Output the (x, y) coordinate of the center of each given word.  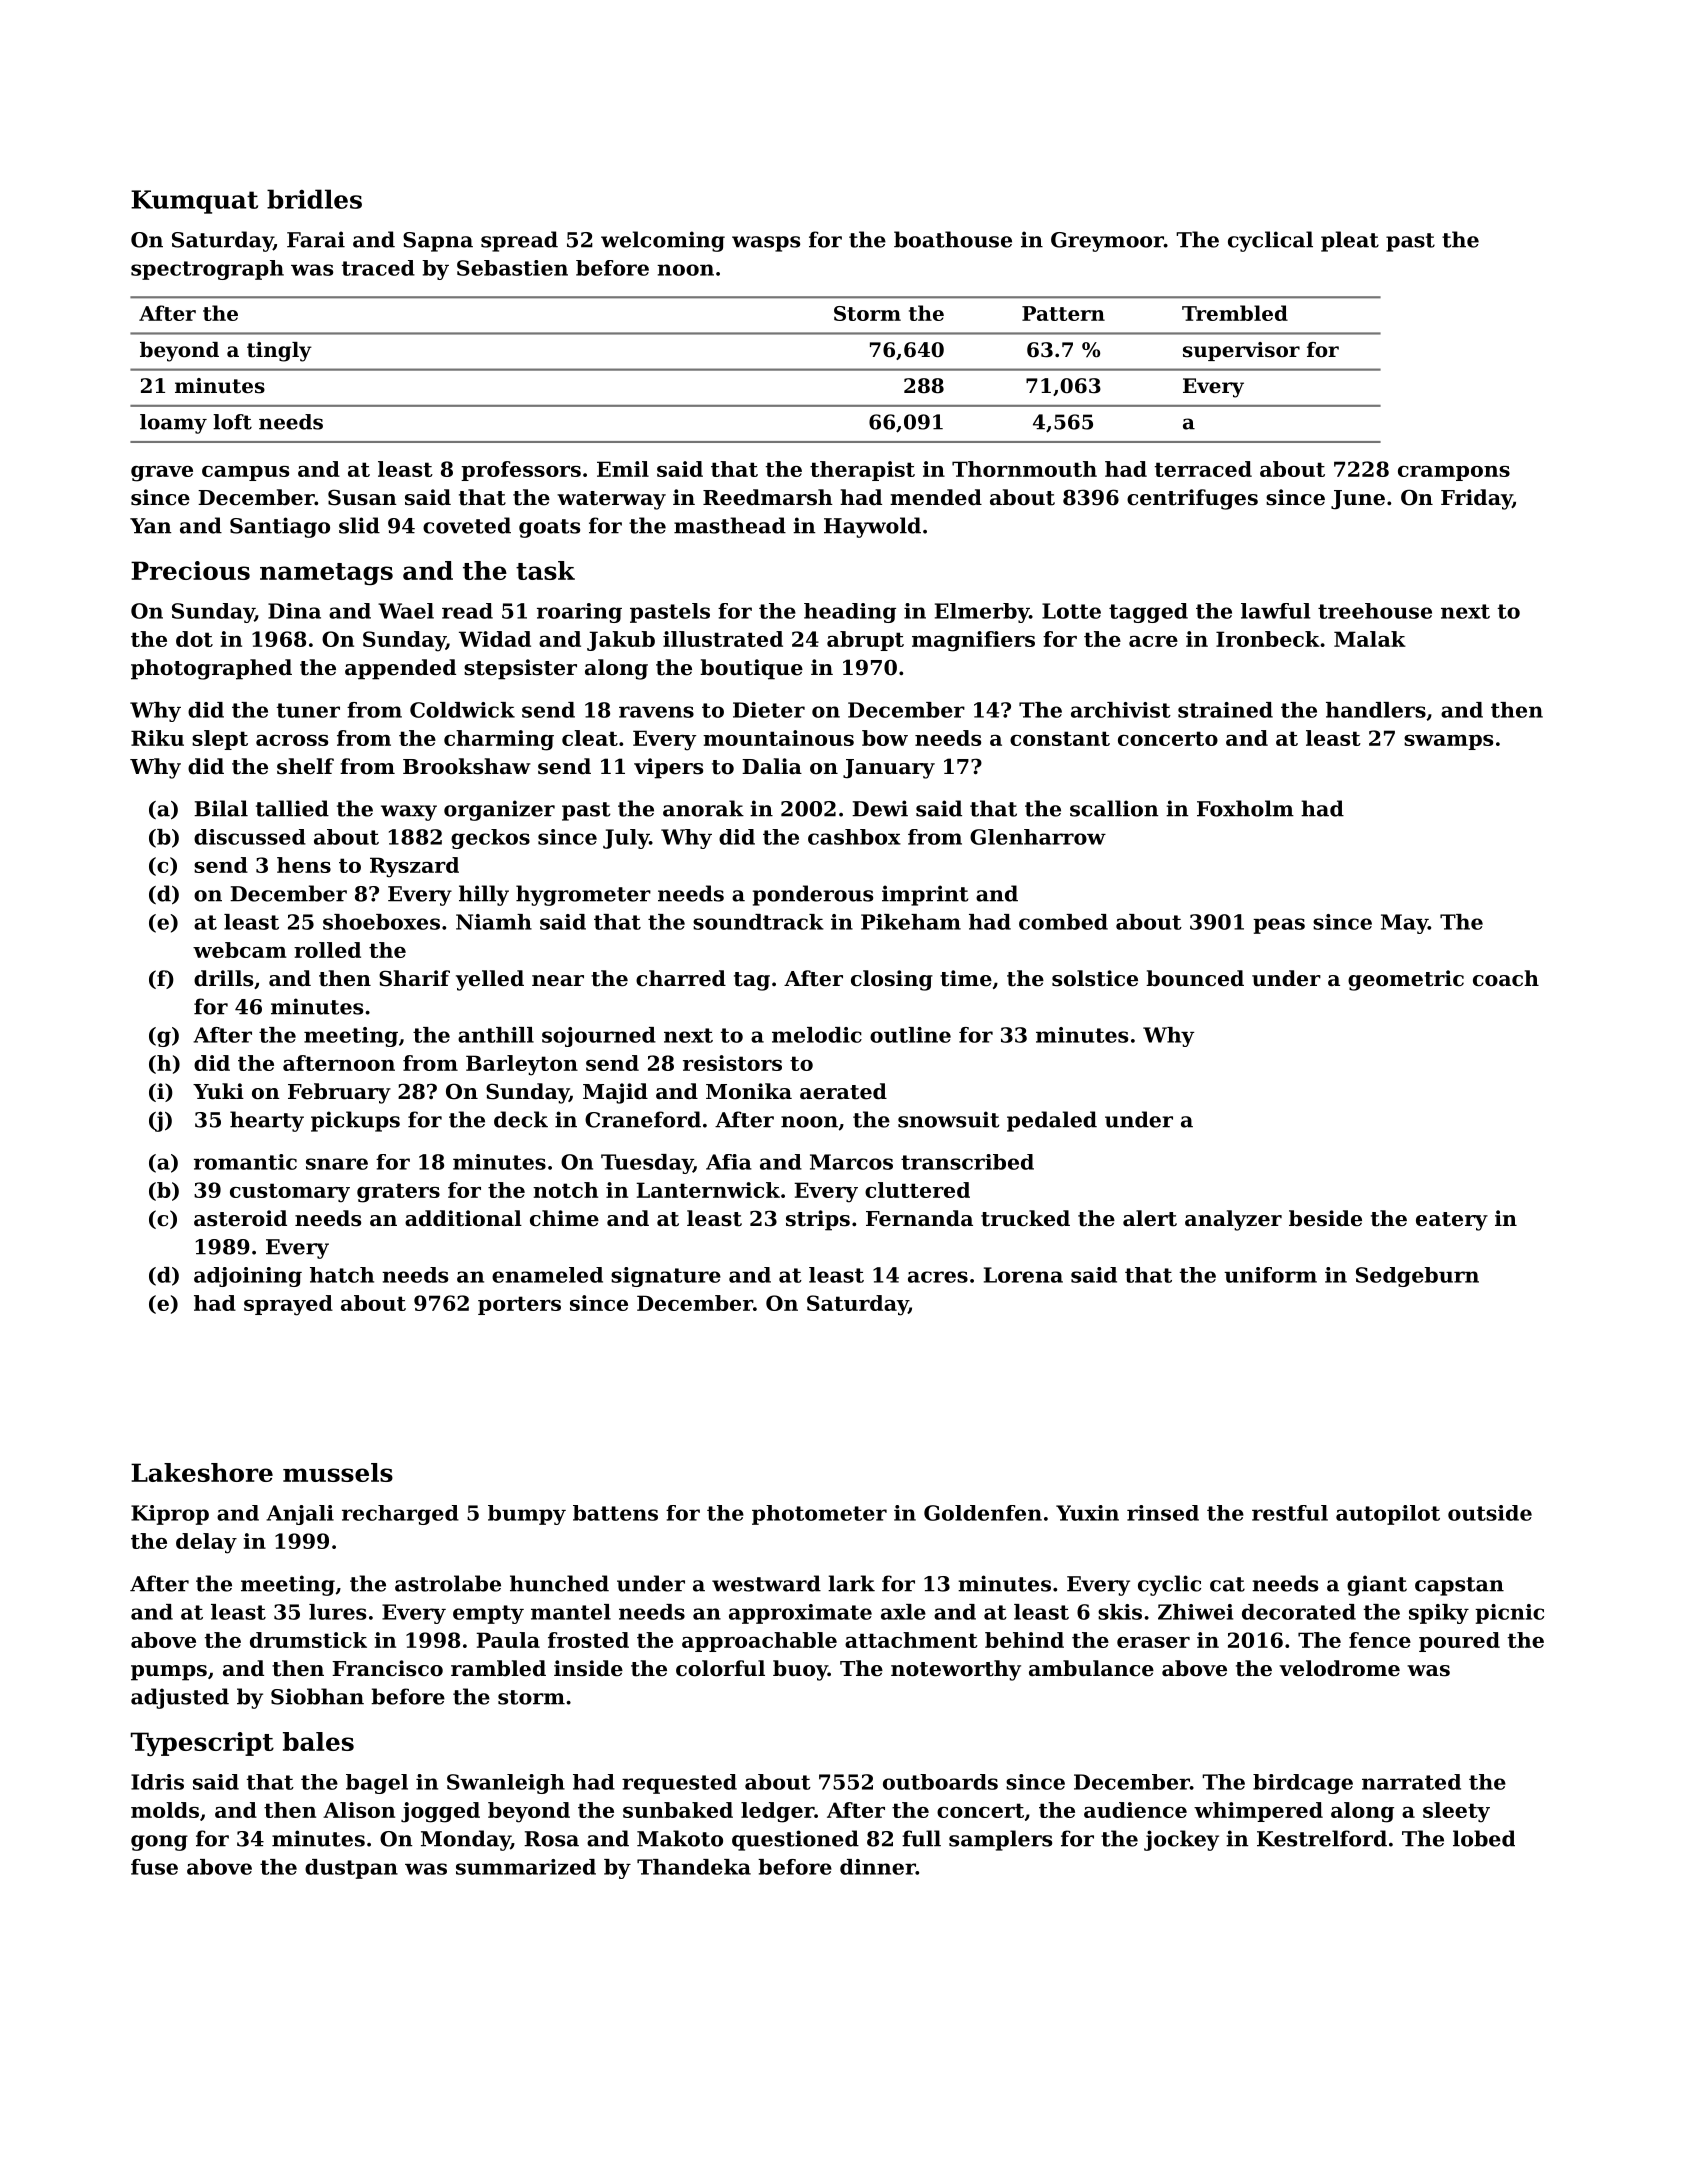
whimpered (1258, 1812)
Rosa (551, 1839)
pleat (1350, 241)
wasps (766, 244)
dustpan (351, 1869)
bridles (314, 199)
